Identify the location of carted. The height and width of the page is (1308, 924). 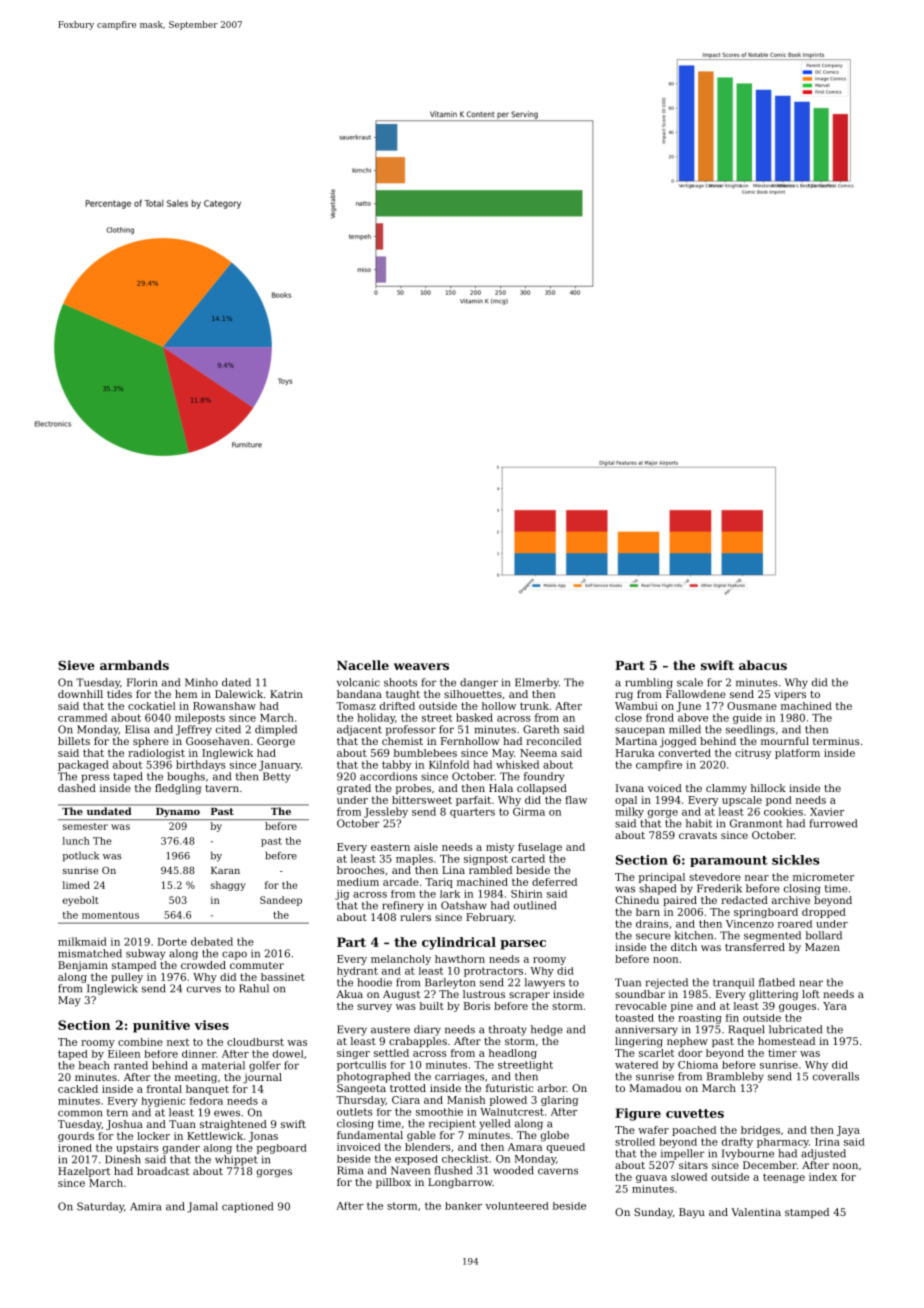
(528, 858).
